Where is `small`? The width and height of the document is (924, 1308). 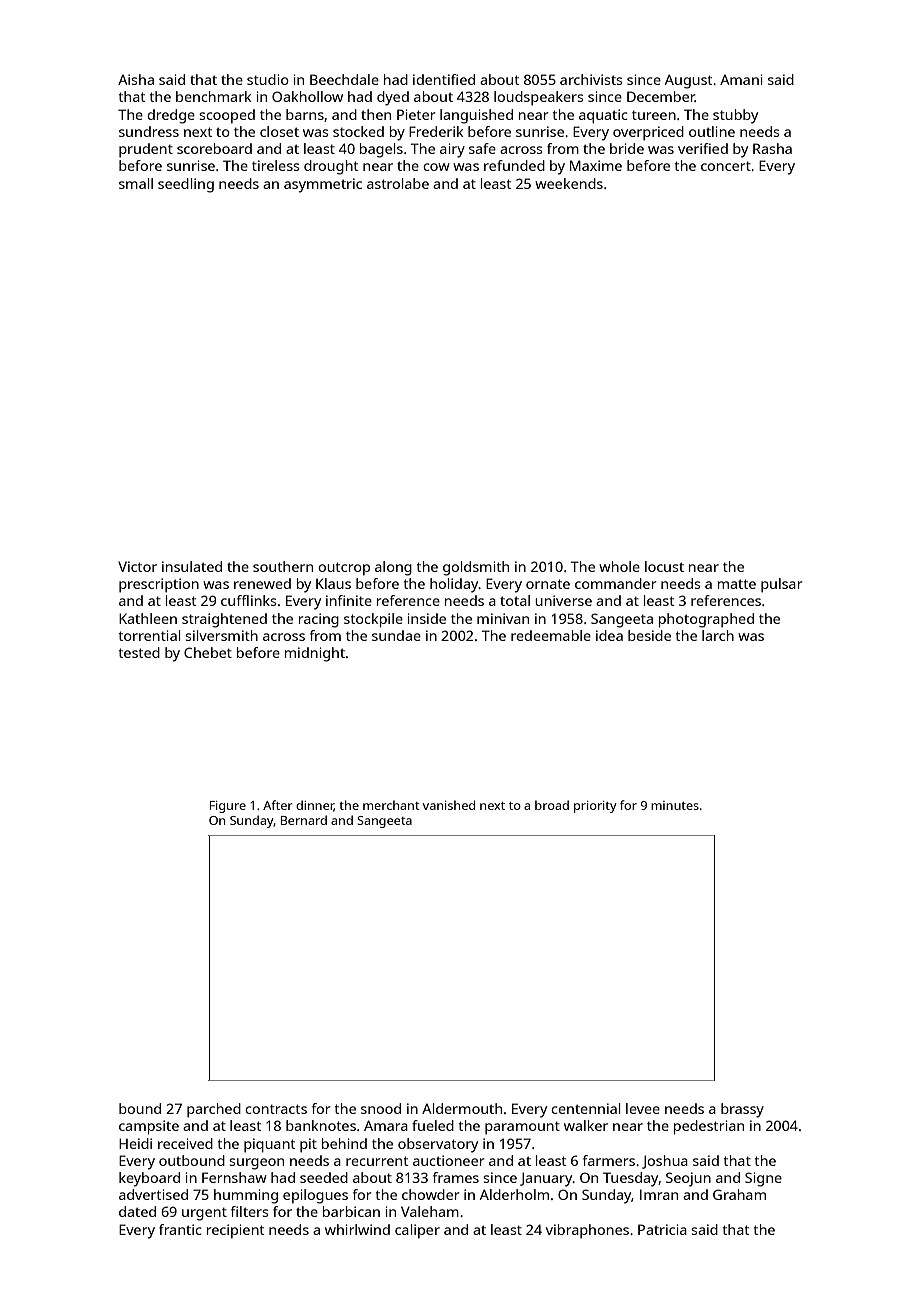
small is located at coordinates (136, 183).
